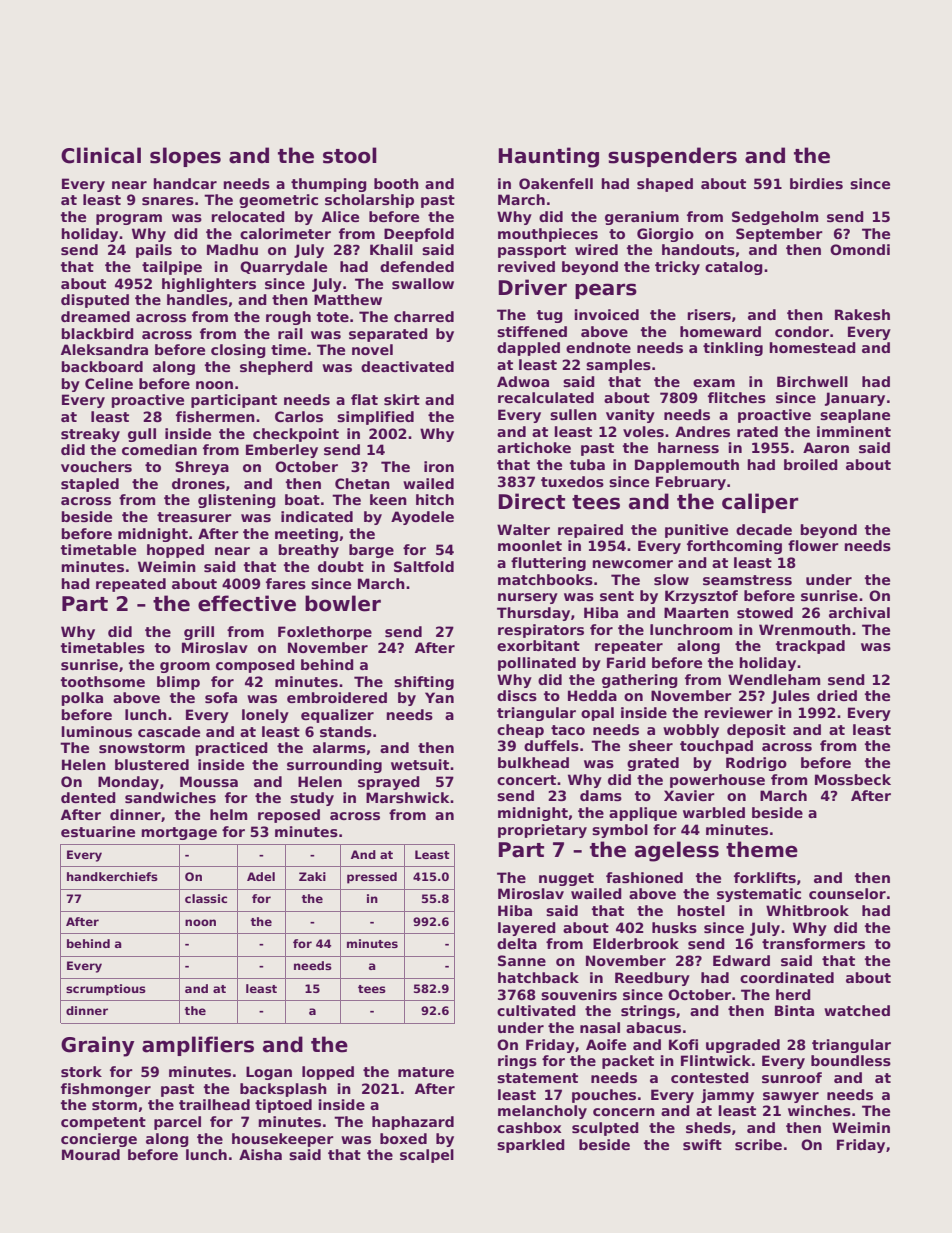  What do you see at coordinates (228, 814) in the screenshot?
I see `helm` at bounding box center [228, 814].
